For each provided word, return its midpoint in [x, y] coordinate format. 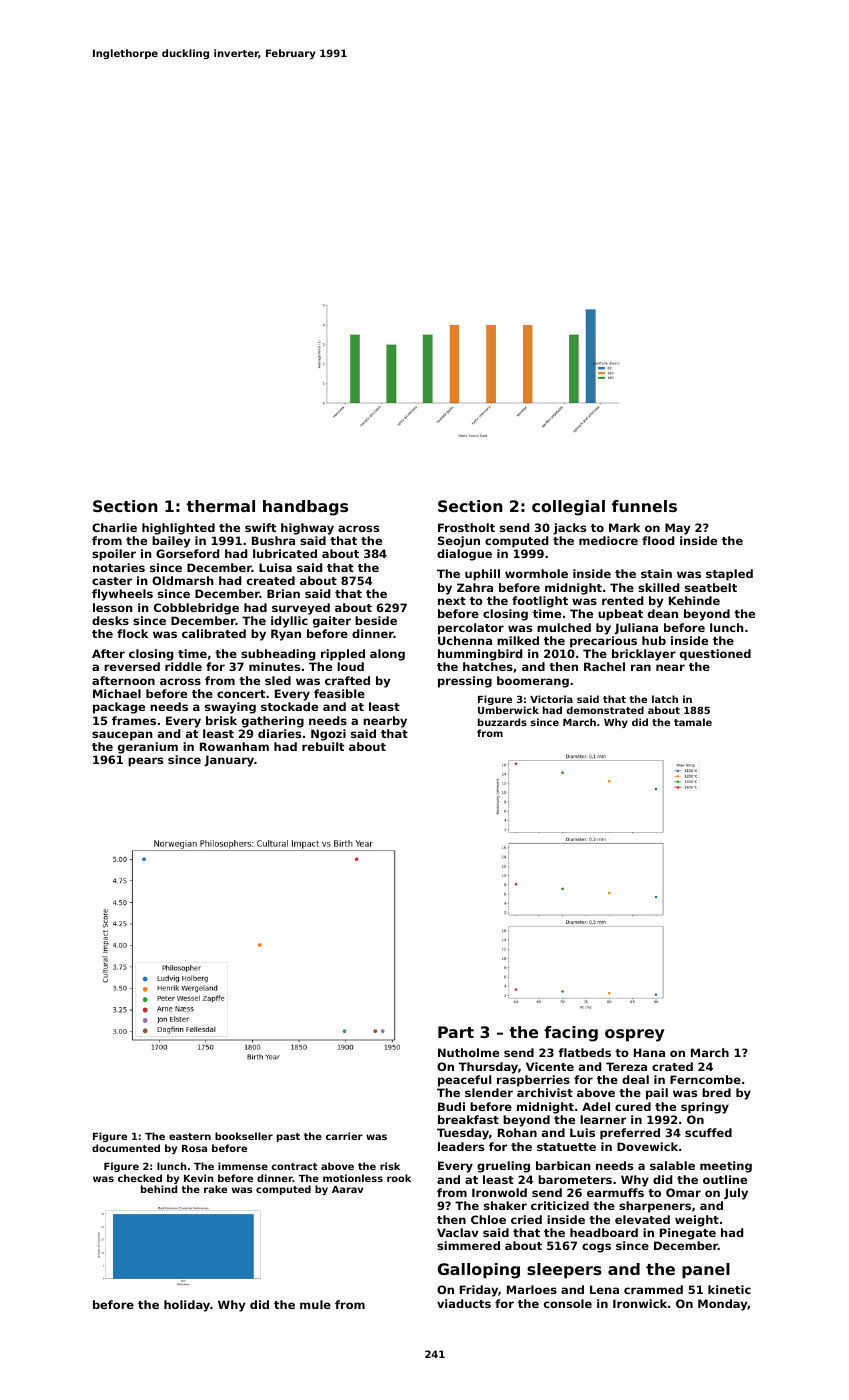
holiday [187, 1306]
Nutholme [468, 1052]
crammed [653, 1289]
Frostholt [466, 527]
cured [633, 1106]
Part [456, 1032]
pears [145, 762]
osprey [634, 1035]
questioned [715, 655]
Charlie [114, 527]
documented [126, 1148]
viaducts [464, 1303]
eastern [190, 1136]
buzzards [502, 722]
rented [622, 600]
